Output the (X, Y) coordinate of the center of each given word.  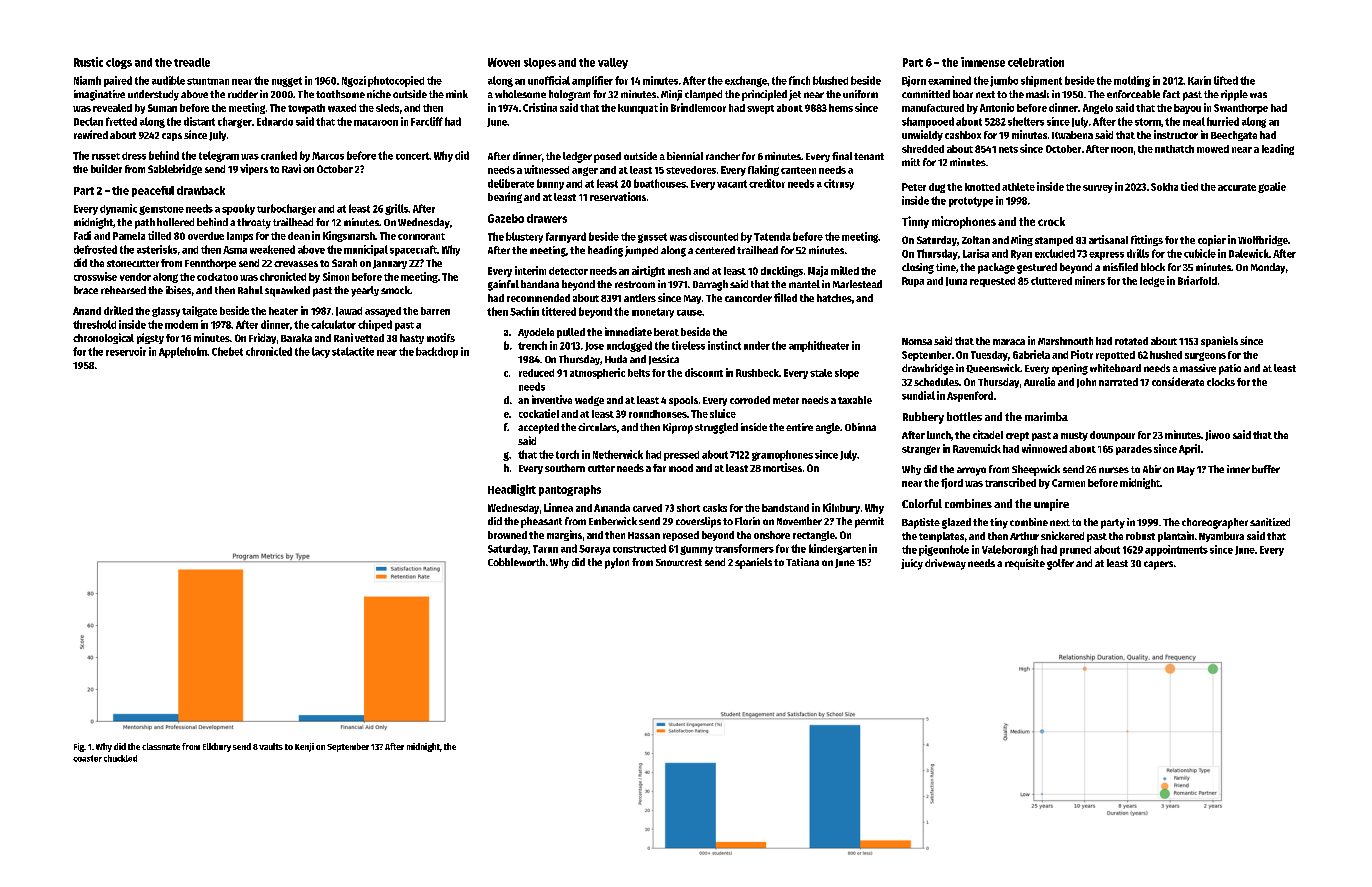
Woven (504, 62)
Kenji (304, 747)
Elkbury (217, 747)
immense (983, 62)
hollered (175, 222)
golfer (1060, 564)
